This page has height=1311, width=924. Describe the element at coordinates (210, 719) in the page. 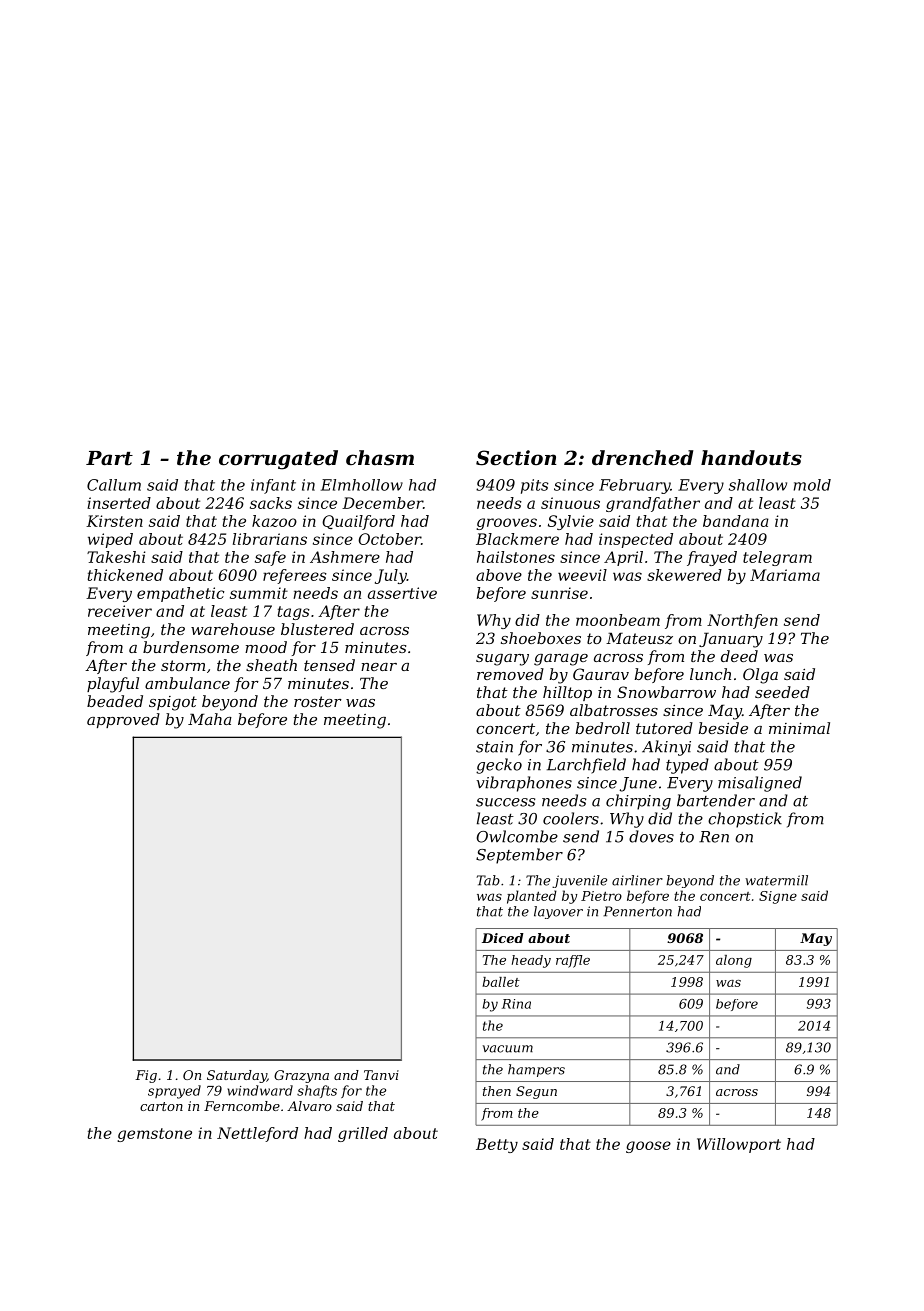

I see `Maha` at that location.
